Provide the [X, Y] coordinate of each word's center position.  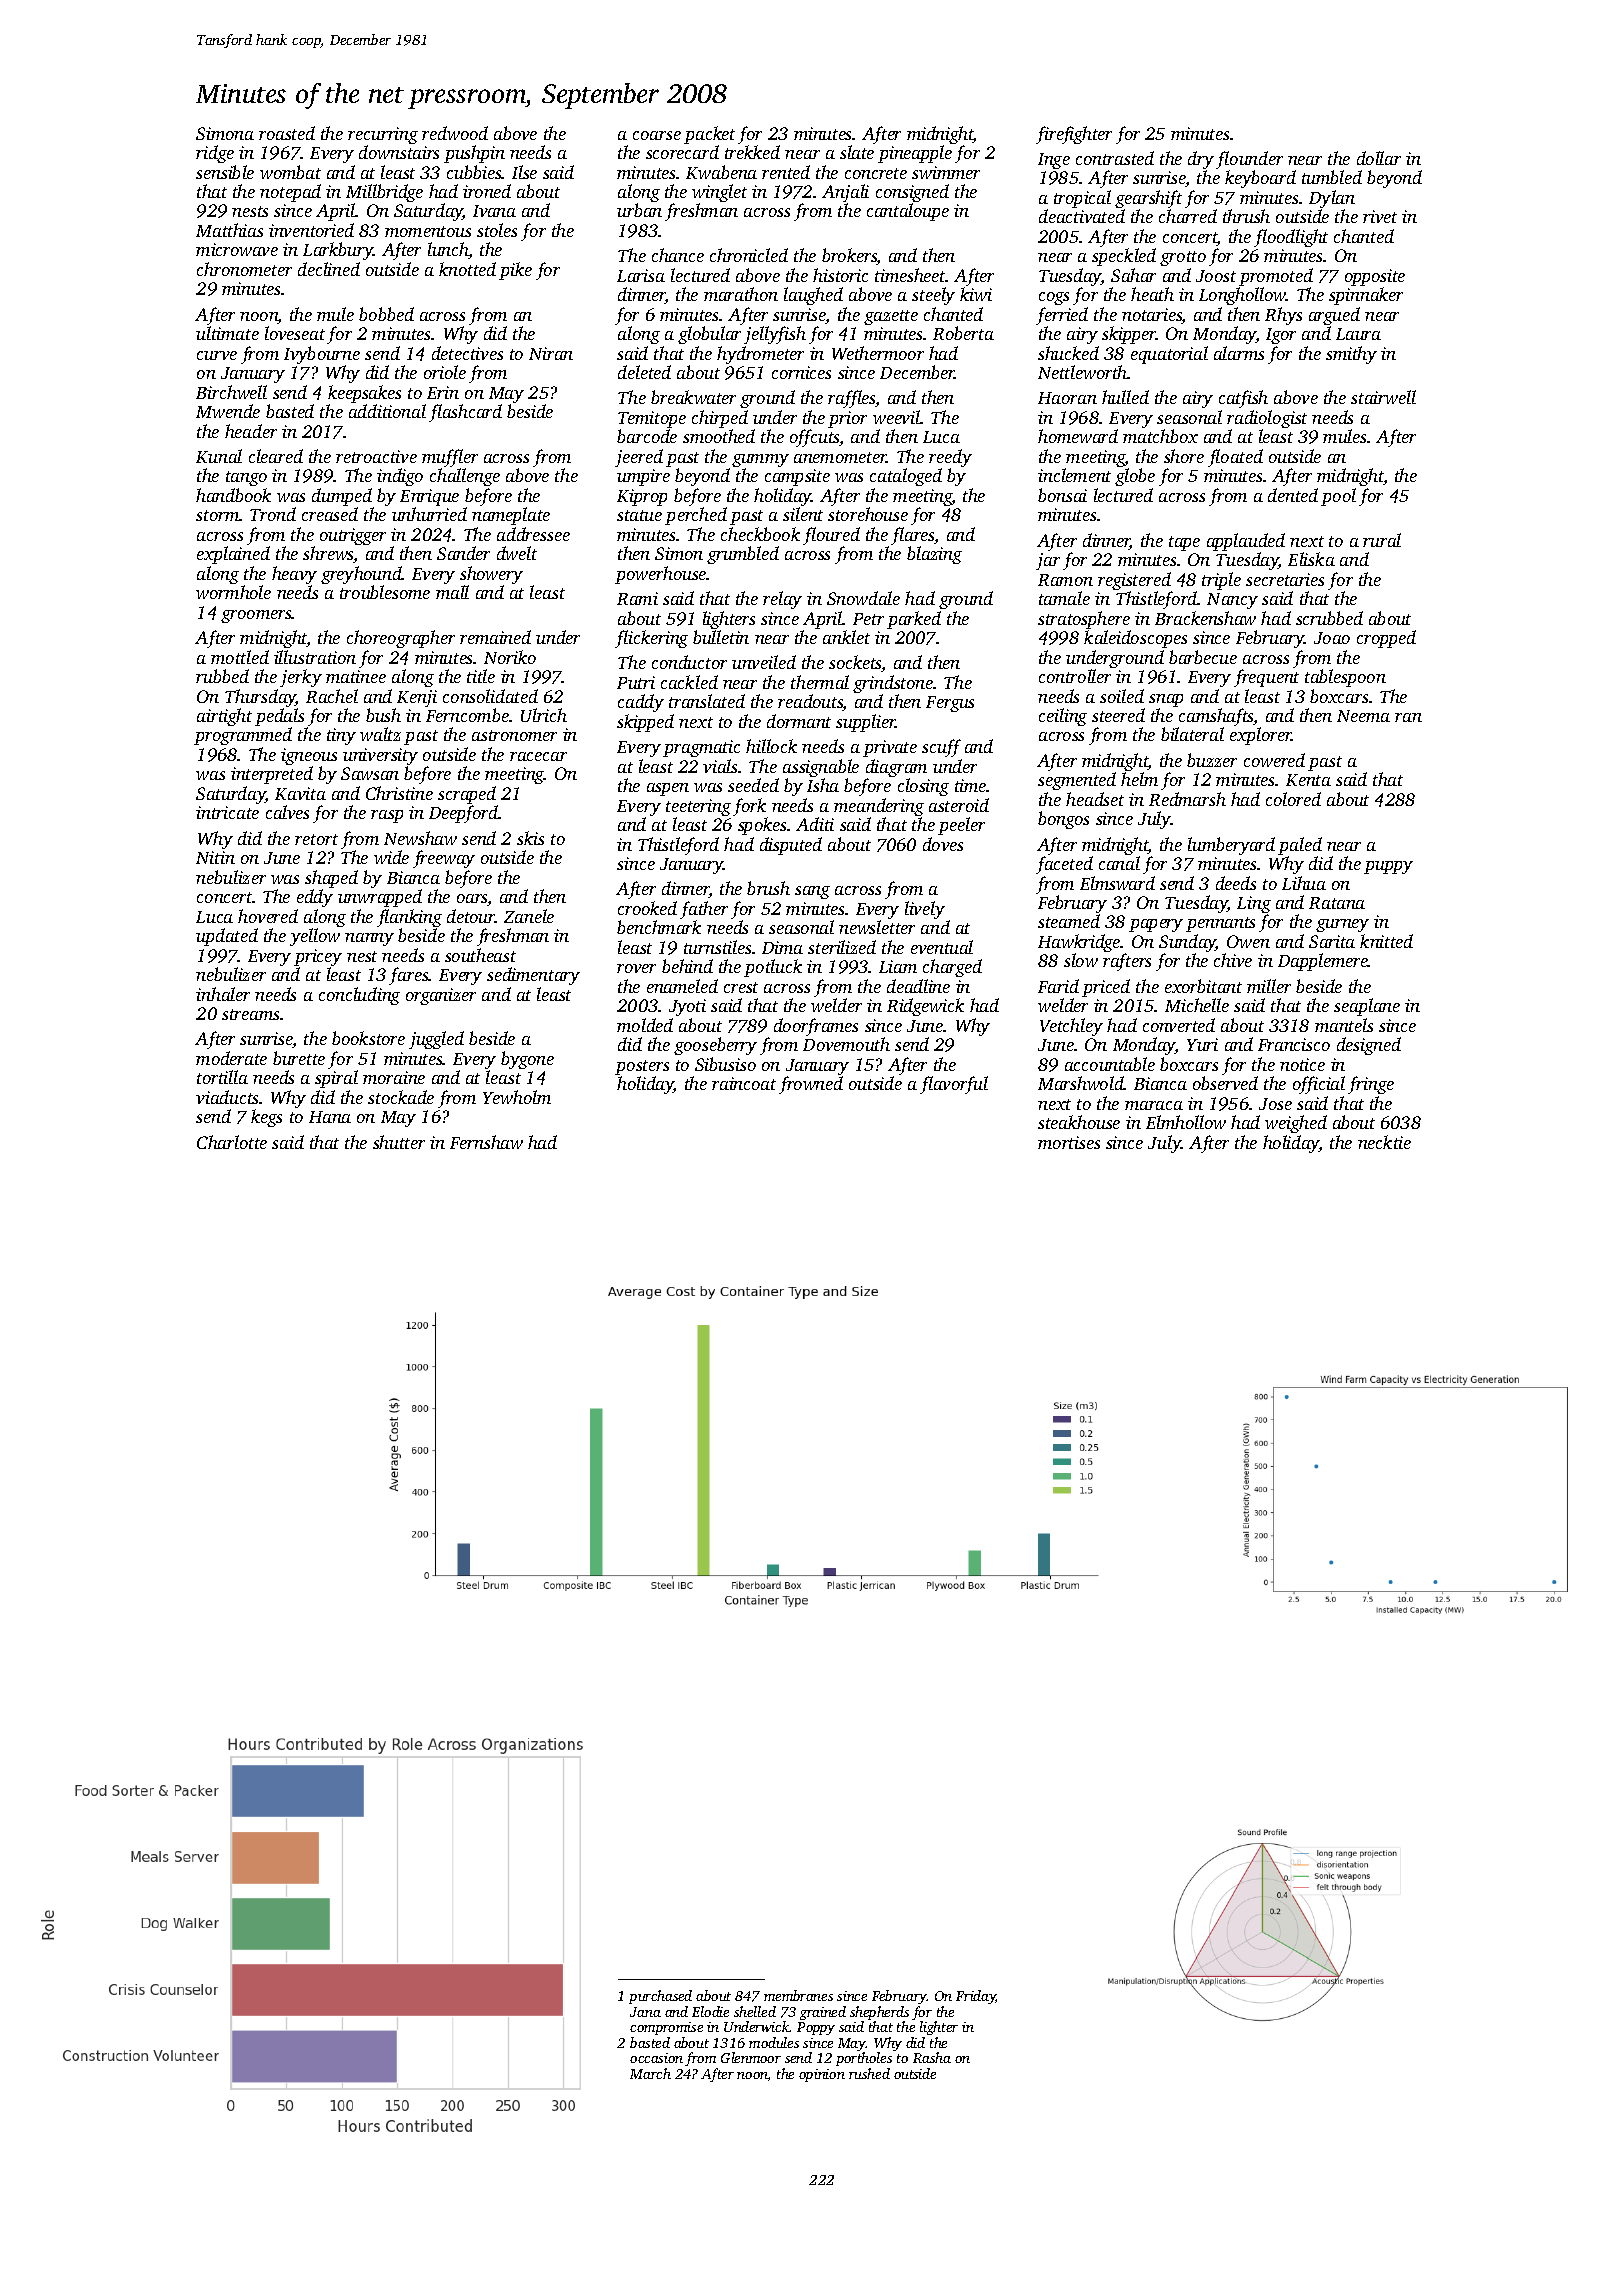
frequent [1266, 678]
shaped [331, 879]
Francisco [1294, 1044]
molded [645, 1025]
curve [217, 355]
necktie [1384, 1142]
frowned [811, 1085]
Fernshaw [486, 1142]
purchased [660, 1997]
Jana [645, 2012]
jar [1048, 561]
